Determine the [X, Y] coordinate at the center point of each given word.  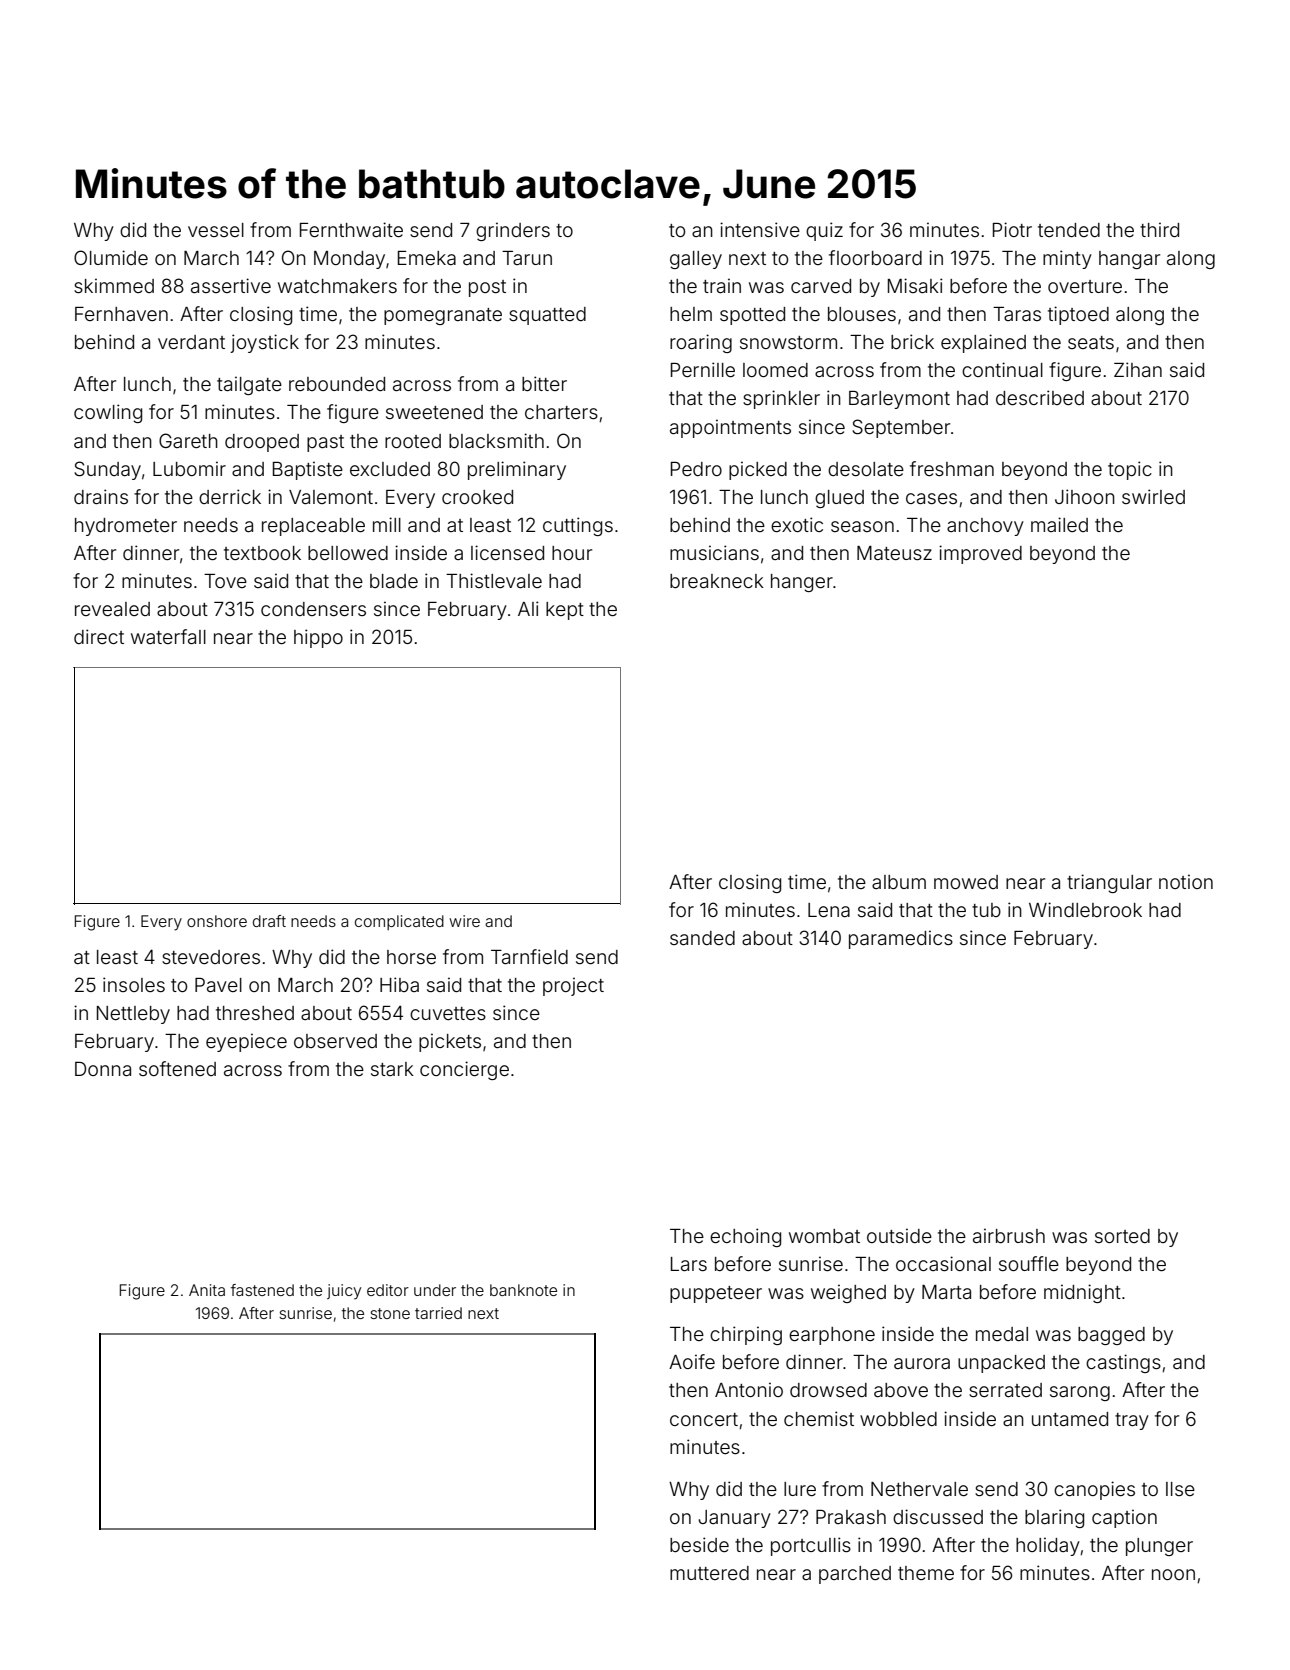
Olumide [111, 257]
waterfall [168, 636]
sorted [1122, 1236]
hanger [802, 583]
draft [269, 921]
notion [1186, 881]
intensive [760, 229]
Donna [103, 1068]
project [573, 986]
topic [1130, 470]
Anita [207, 1290]
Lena [829, 910]
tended [1069, 230]
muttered [709, 1573]
